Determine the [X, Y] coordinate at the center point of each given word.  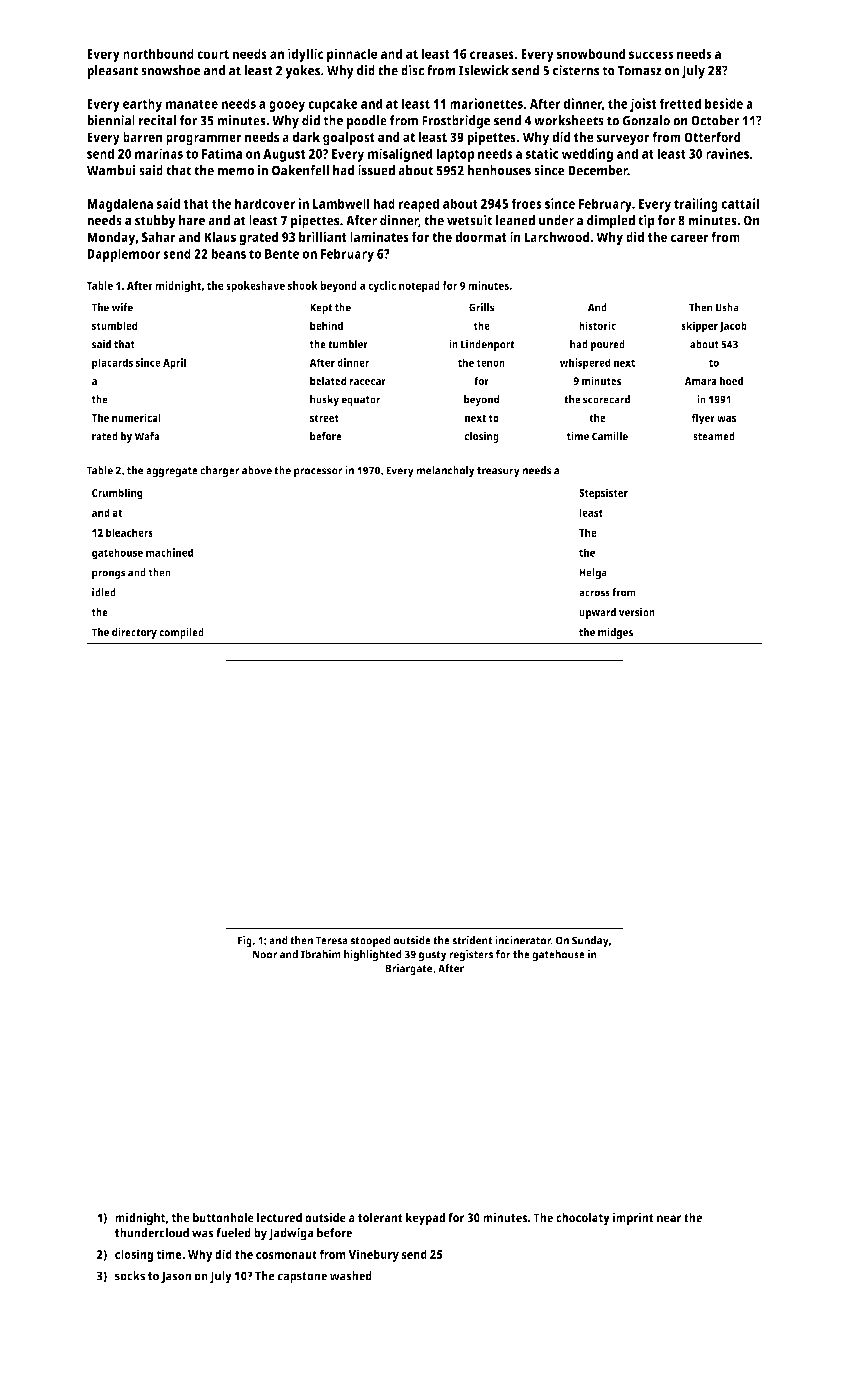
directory [134, 633]
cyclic [382, 287]
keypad [425, 1219]
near [669, 1219]
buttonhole [223, 1218]
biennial [111, 120]
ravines [727, 153]
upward [597, 613]
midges [615, 633]
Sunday [590, 942]
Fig [245, 942]
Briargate [409, 970]
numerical [136, 417]
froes [526, 203]
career [689, 238]
